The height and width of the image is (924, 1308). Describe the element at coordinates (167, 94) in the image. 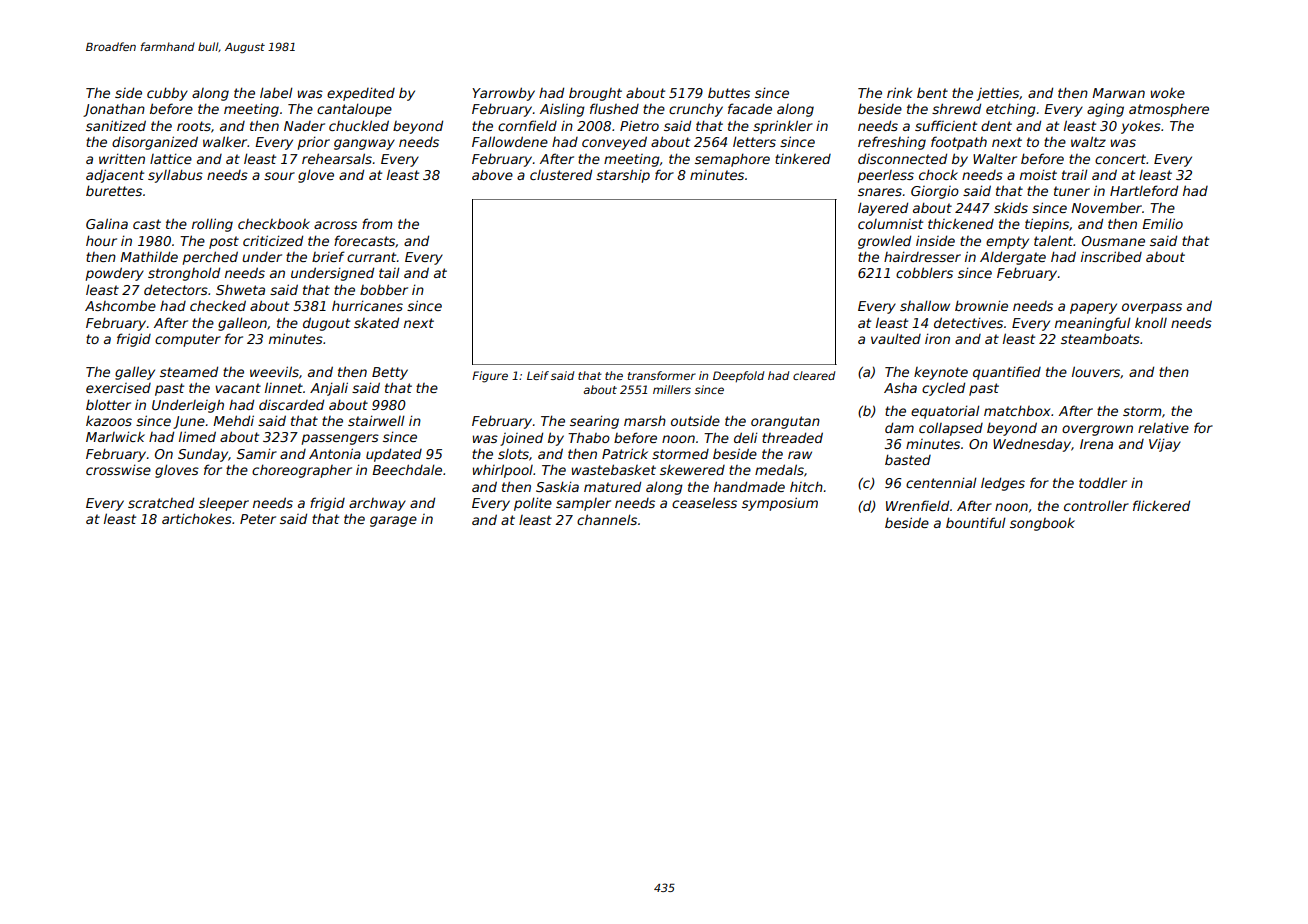

I see `cubby` at that location.
